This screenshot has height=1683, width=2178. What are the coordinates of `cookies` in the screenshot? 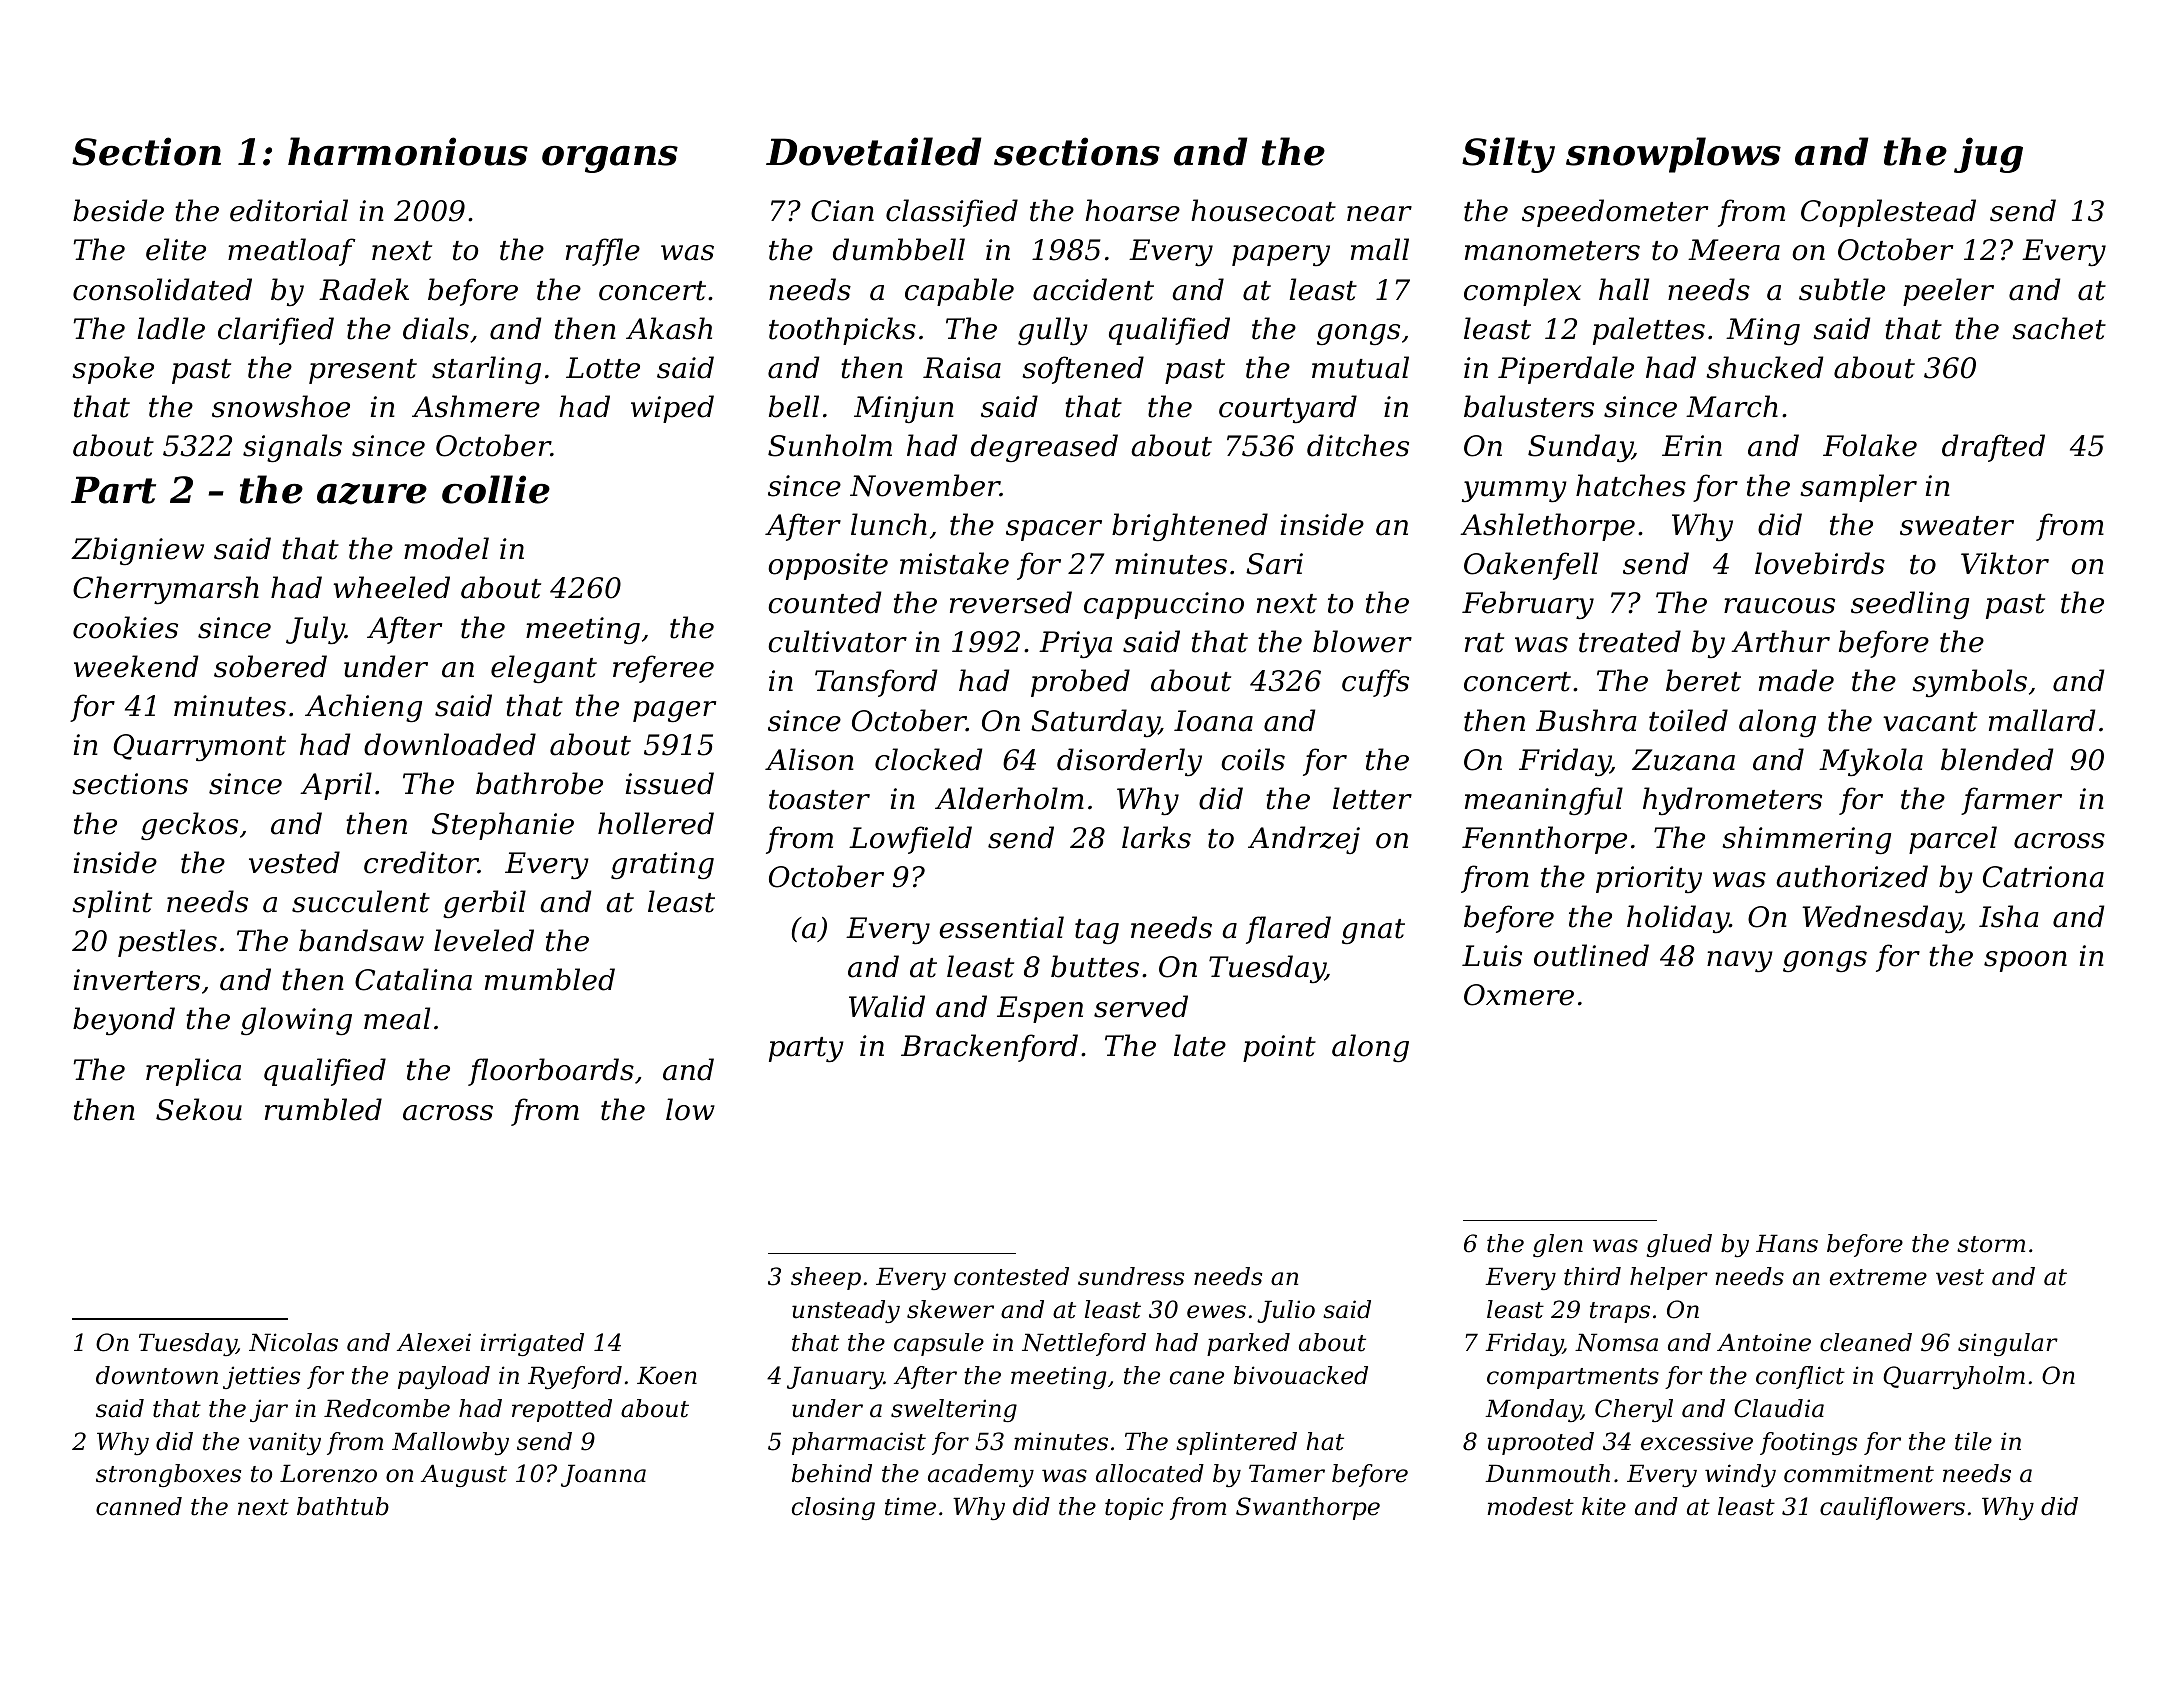 It's located at (125, 627).
